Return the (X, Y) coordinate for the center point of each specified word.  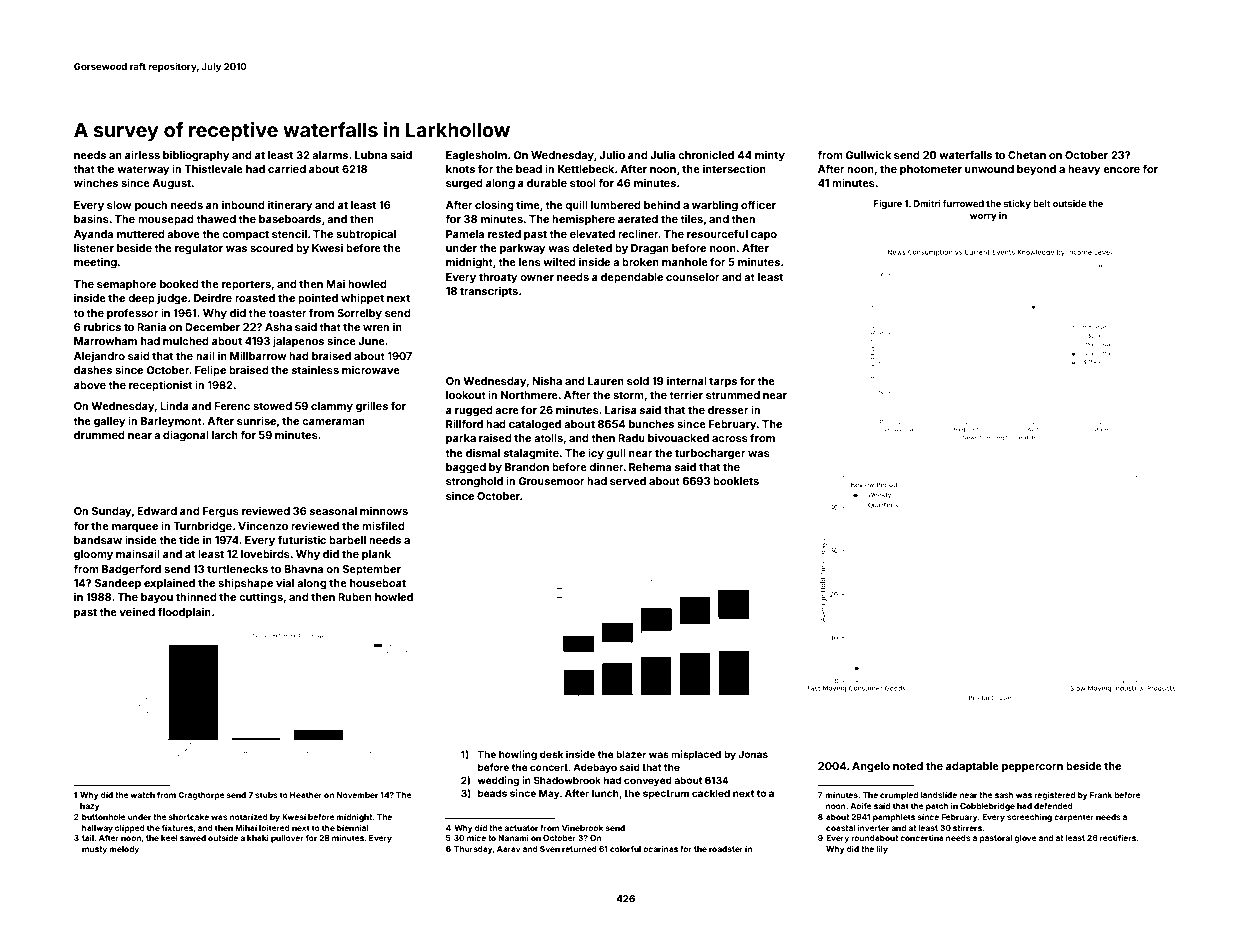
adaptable (972, 767)
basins (91, 218)
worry (983, 217)
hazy (90, 807)
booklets (736, 481)
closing (494, 206)
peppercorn (1032, 768)
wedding (498, 781)
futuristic (302, 539)
